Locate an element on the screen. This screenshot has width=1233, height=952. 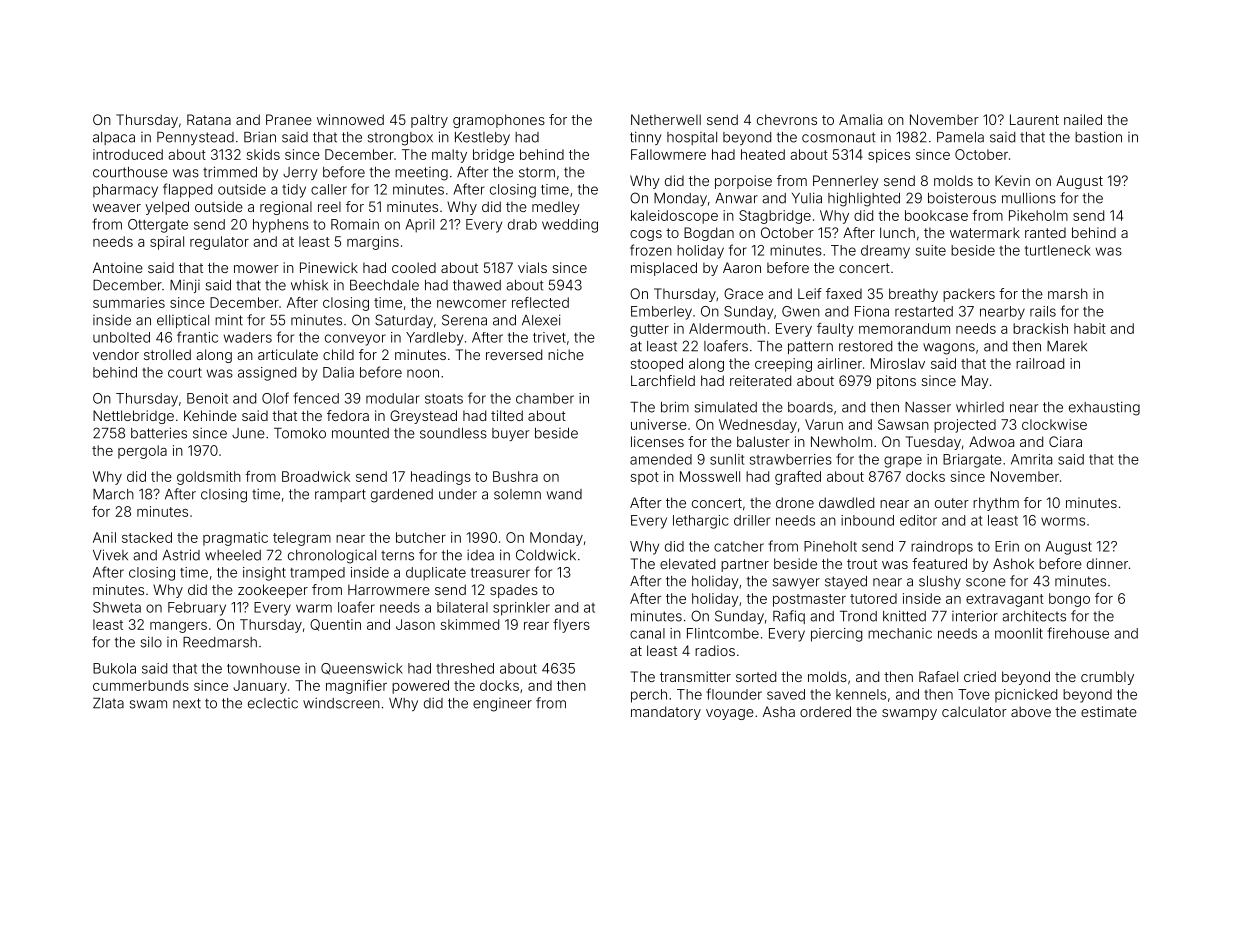
wand is located at coordinates (564, 494).
